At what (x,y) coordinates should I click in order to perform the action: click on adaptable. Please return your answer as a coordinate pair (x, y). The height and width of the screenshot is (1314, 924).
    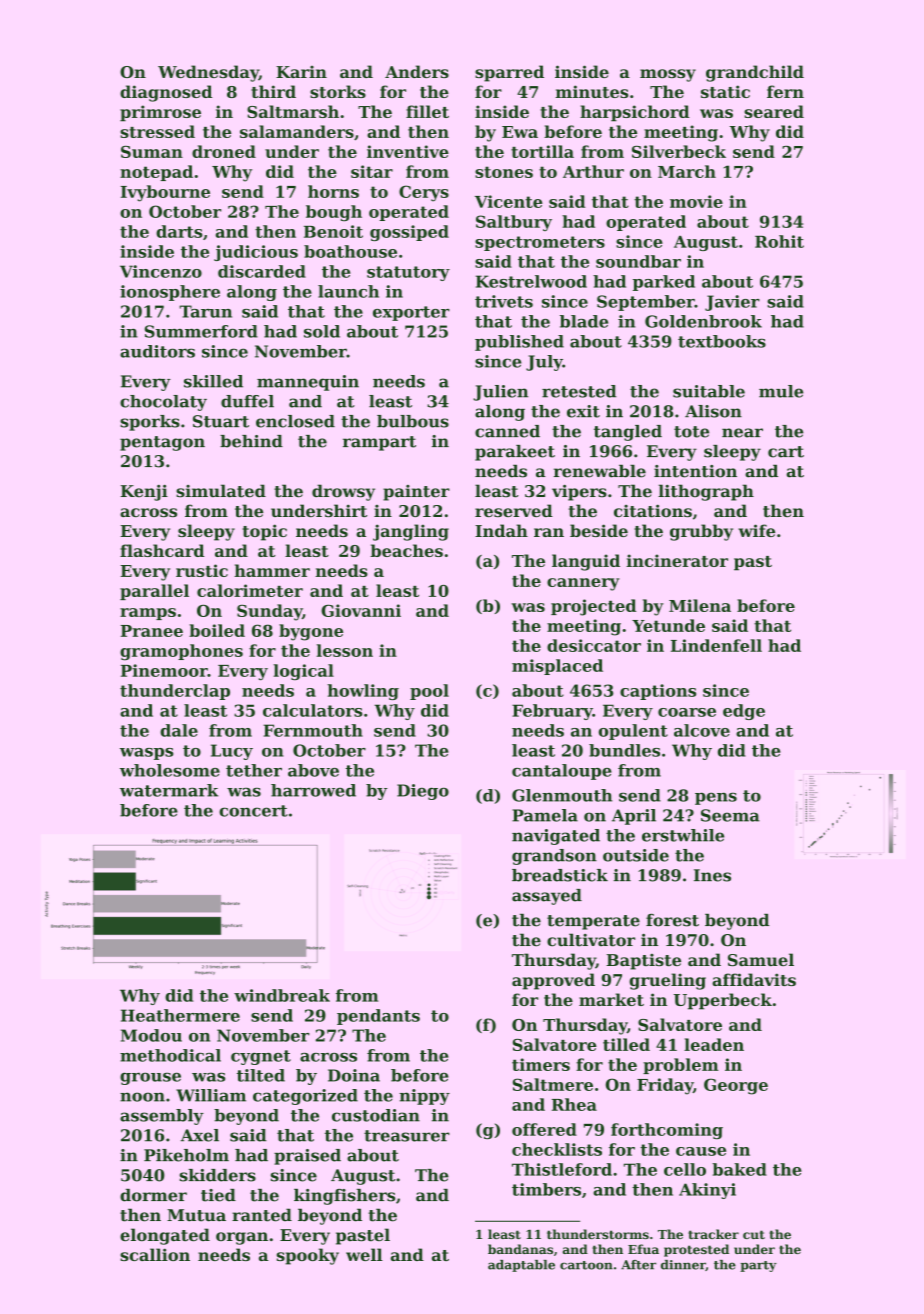
    Looking at the image, I should click on (521, 1266).
